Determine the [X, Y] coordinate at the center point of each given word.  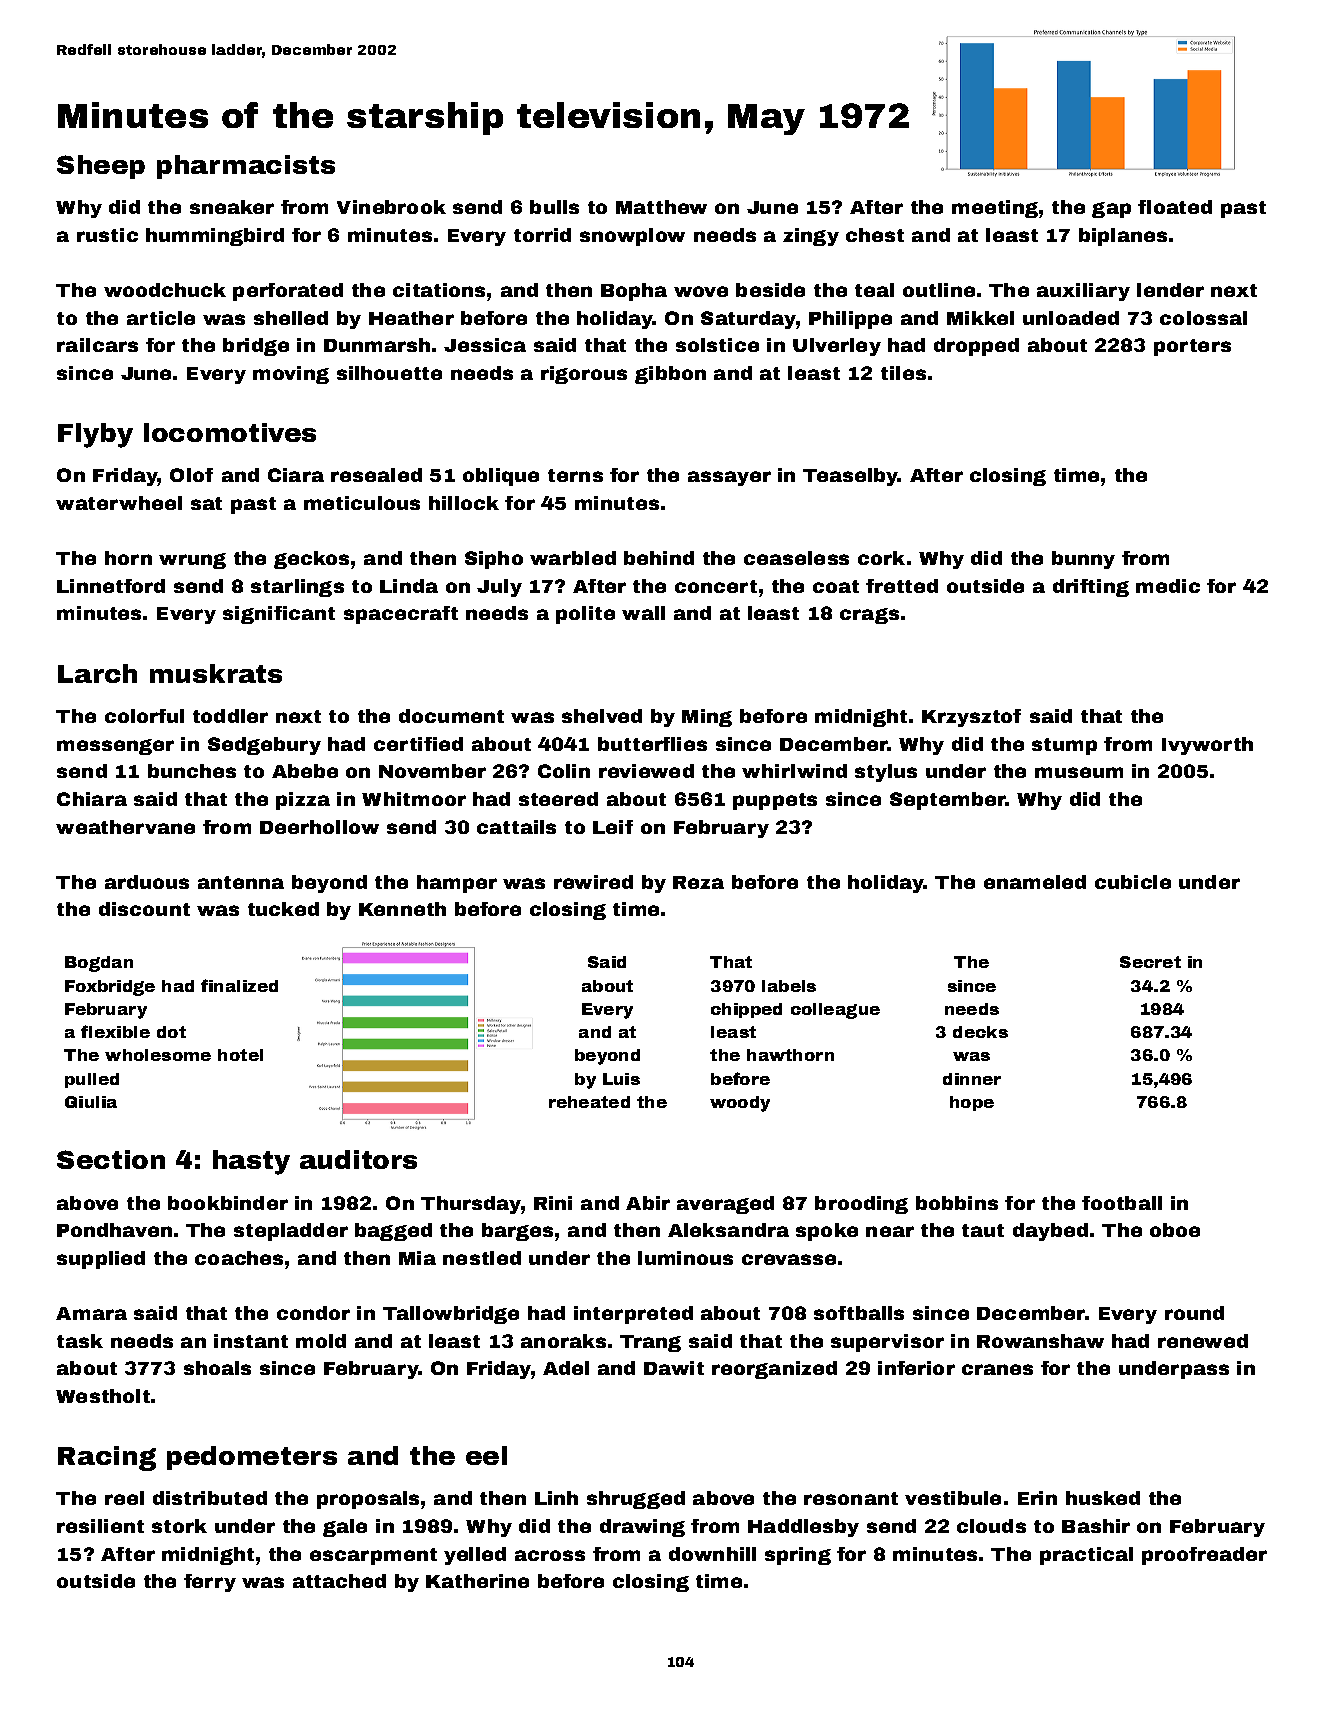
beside [770, 290]
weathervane [125, 827]
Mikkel [980, 318]
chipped [746, 1010]
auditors [358, 1159]
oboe [1175, 1230]
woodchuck [165, 290]
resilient [100, 1526]
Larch [97, 673]
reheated [589, 1102]
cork [881, 558]
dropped [976, 347]
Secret [1150, 962]
